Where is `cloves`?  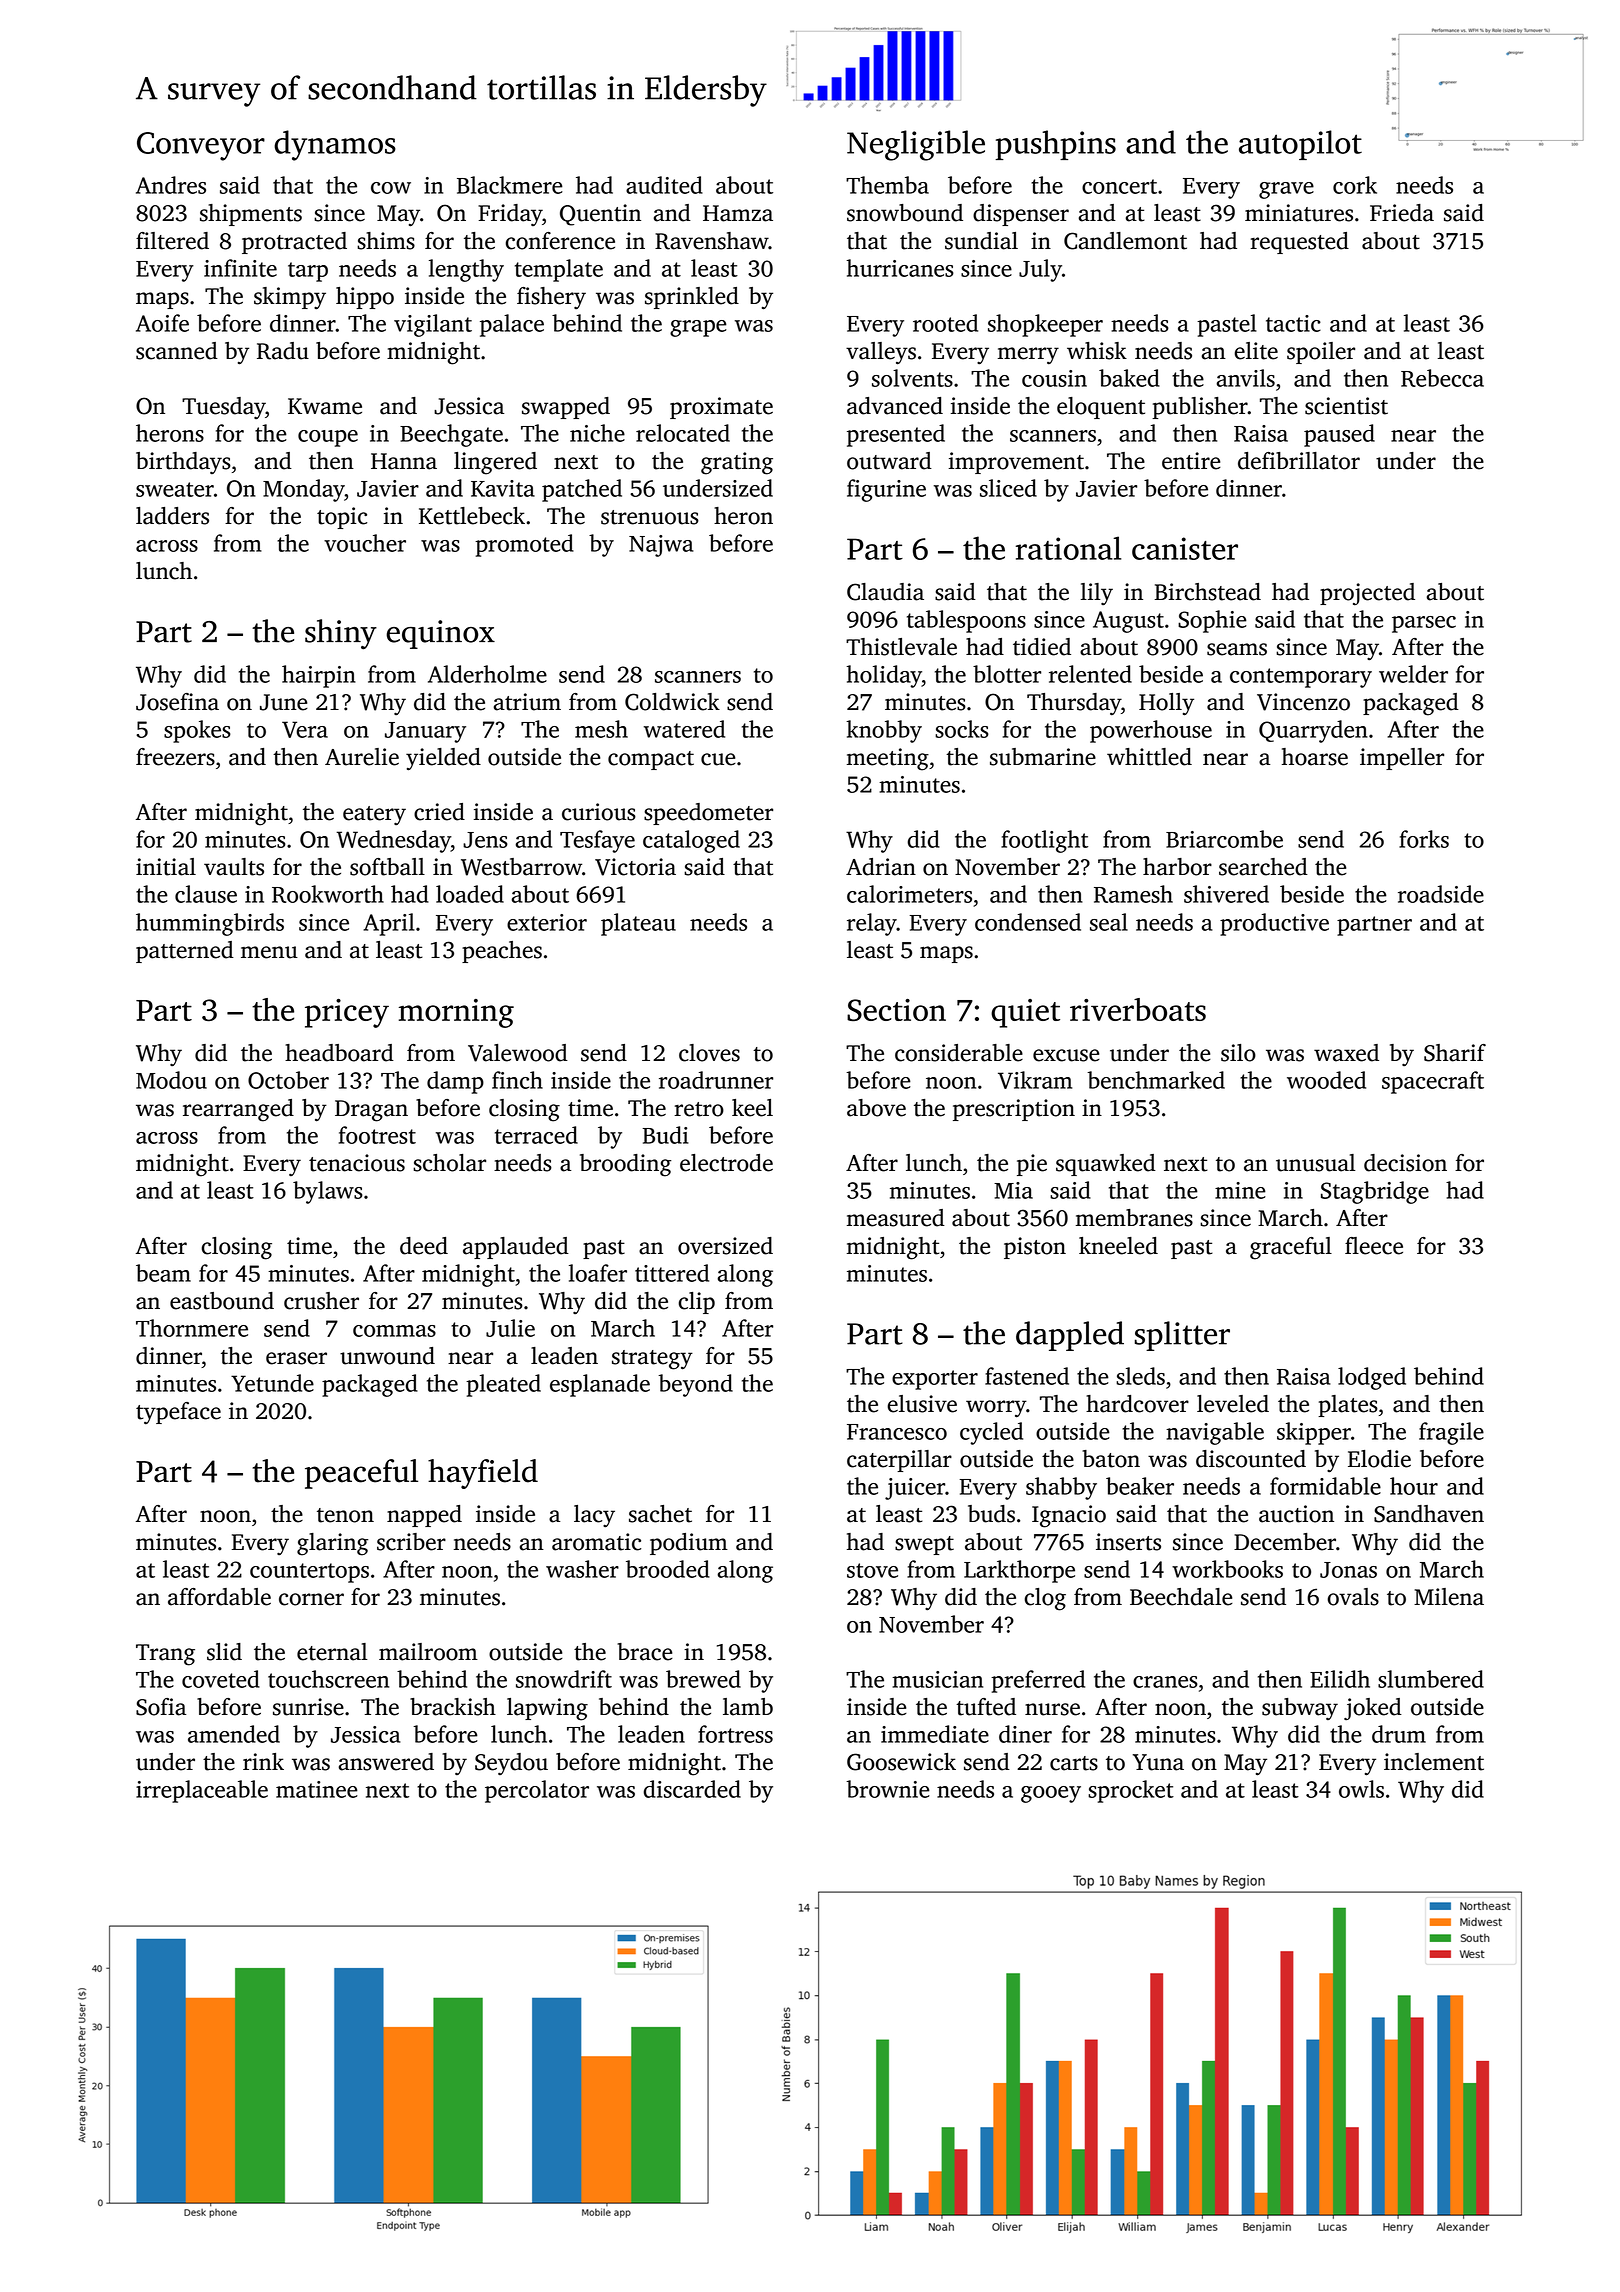
cloves is located at coordinates (709, 1053).
